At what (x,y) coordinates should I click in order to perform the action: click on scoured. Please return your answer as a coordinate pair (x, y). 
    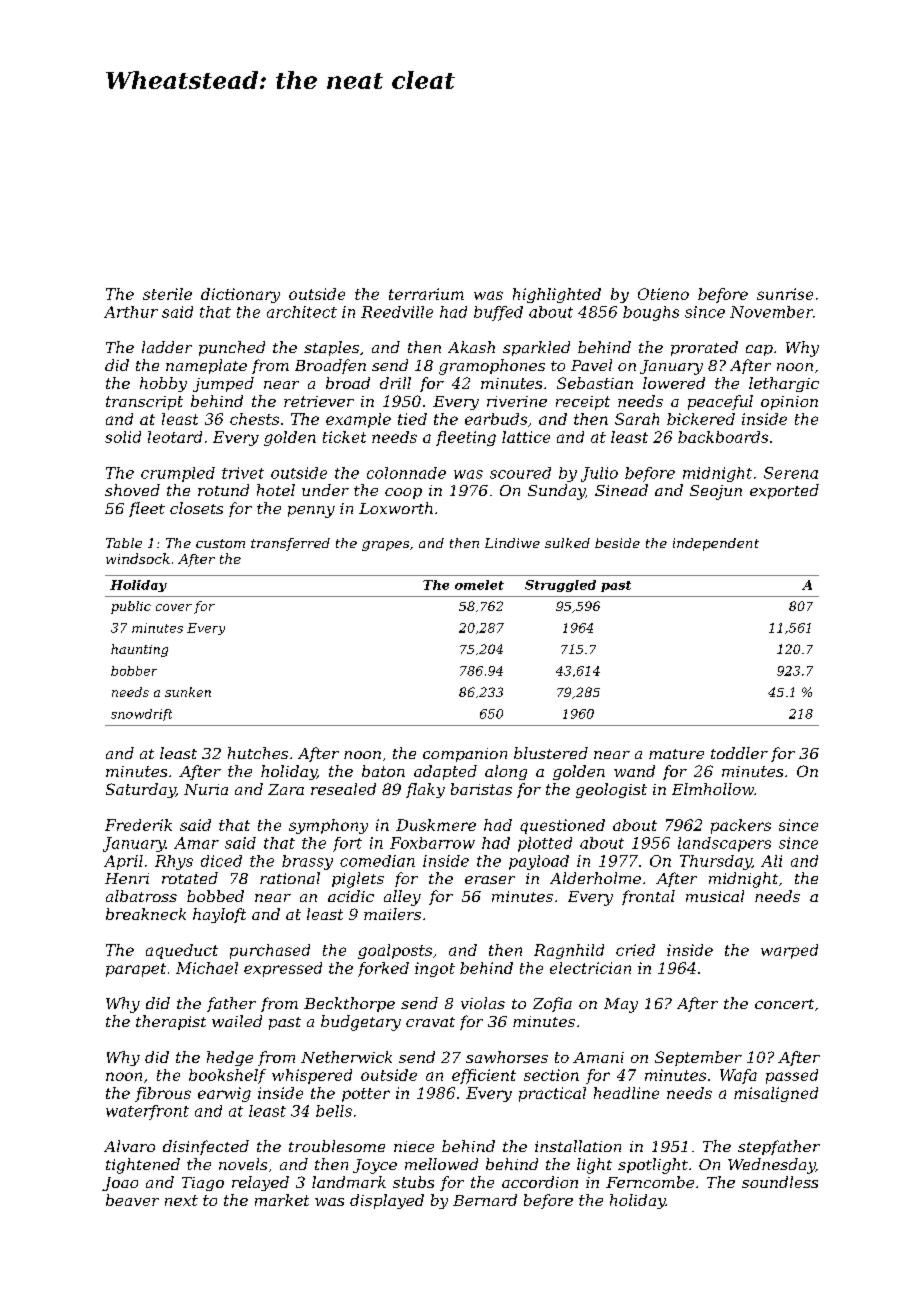
    Looking at the image, I should click on (520, 473).
